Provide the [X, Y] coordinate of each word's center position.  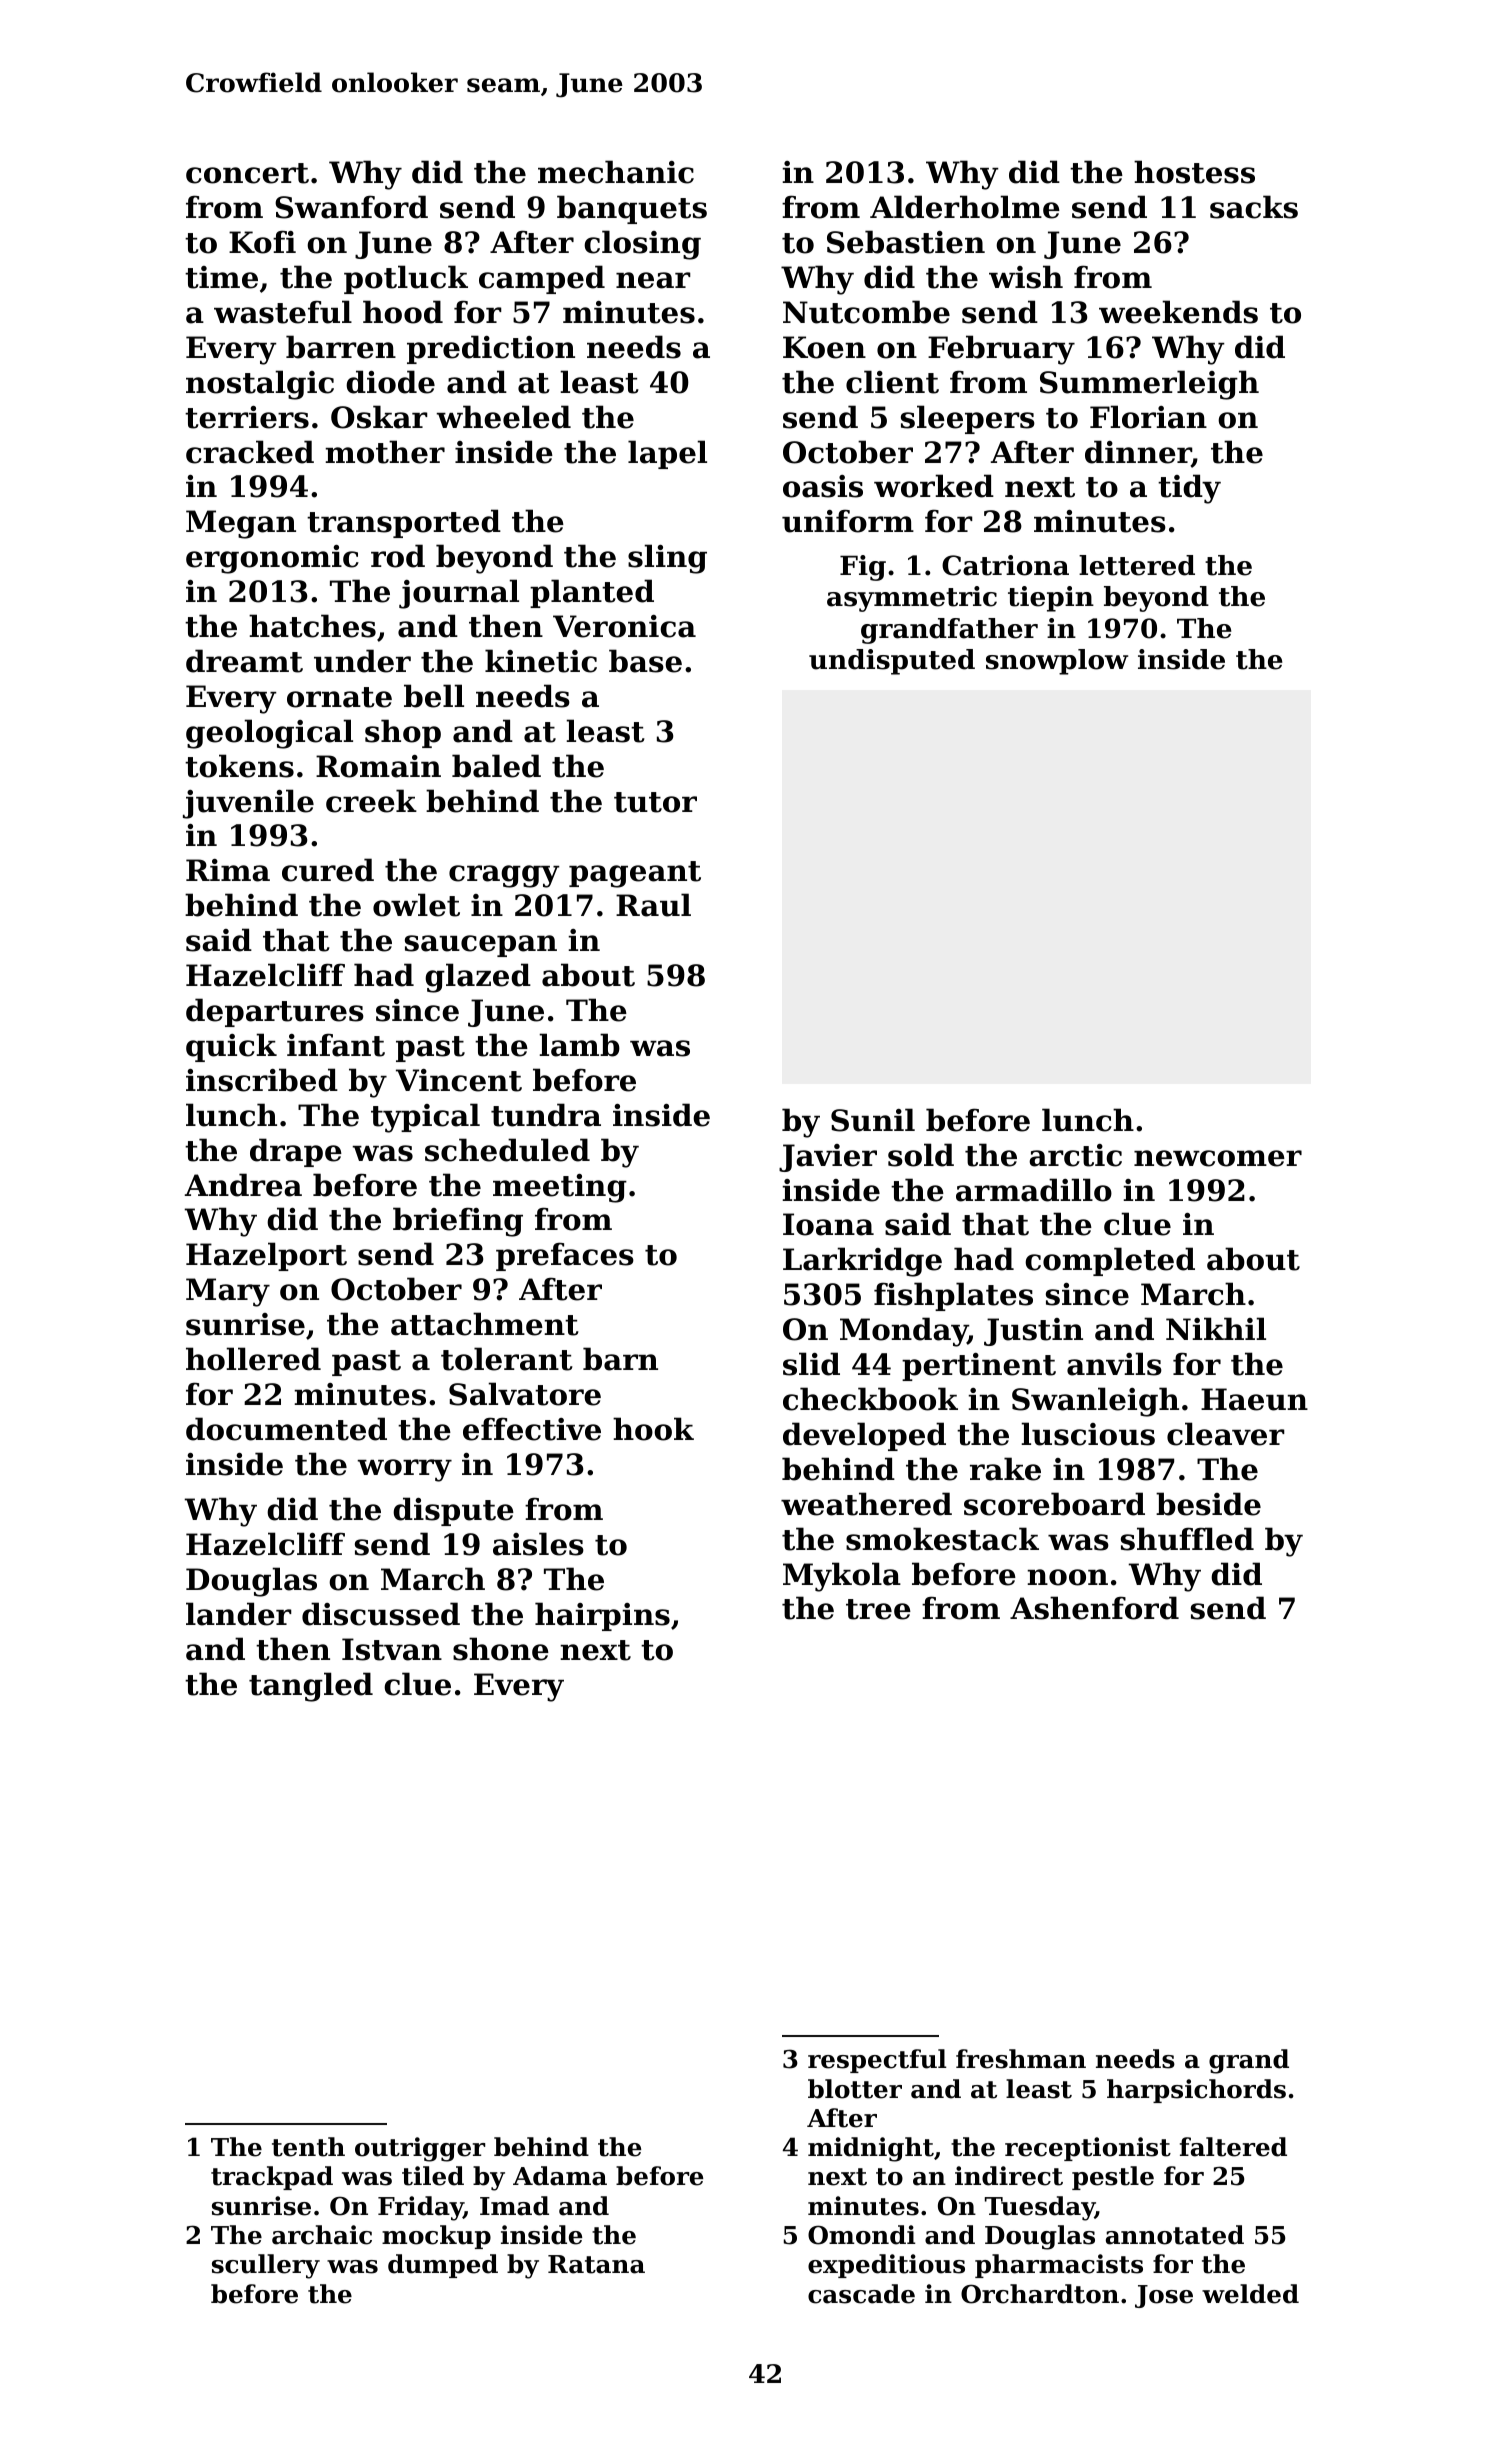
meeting [560, 1188]
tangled [311, 1687]
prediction [491, 349]
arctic [1075, 1155]
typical [425, 1118]
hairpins [602, 1616]
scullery [266, 2266]
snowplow [1057, 662]
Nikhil [1216, 1328]
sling [667, 559]
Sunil [873, 1120]
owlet [416, 905]
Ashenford [1094, 1608]
